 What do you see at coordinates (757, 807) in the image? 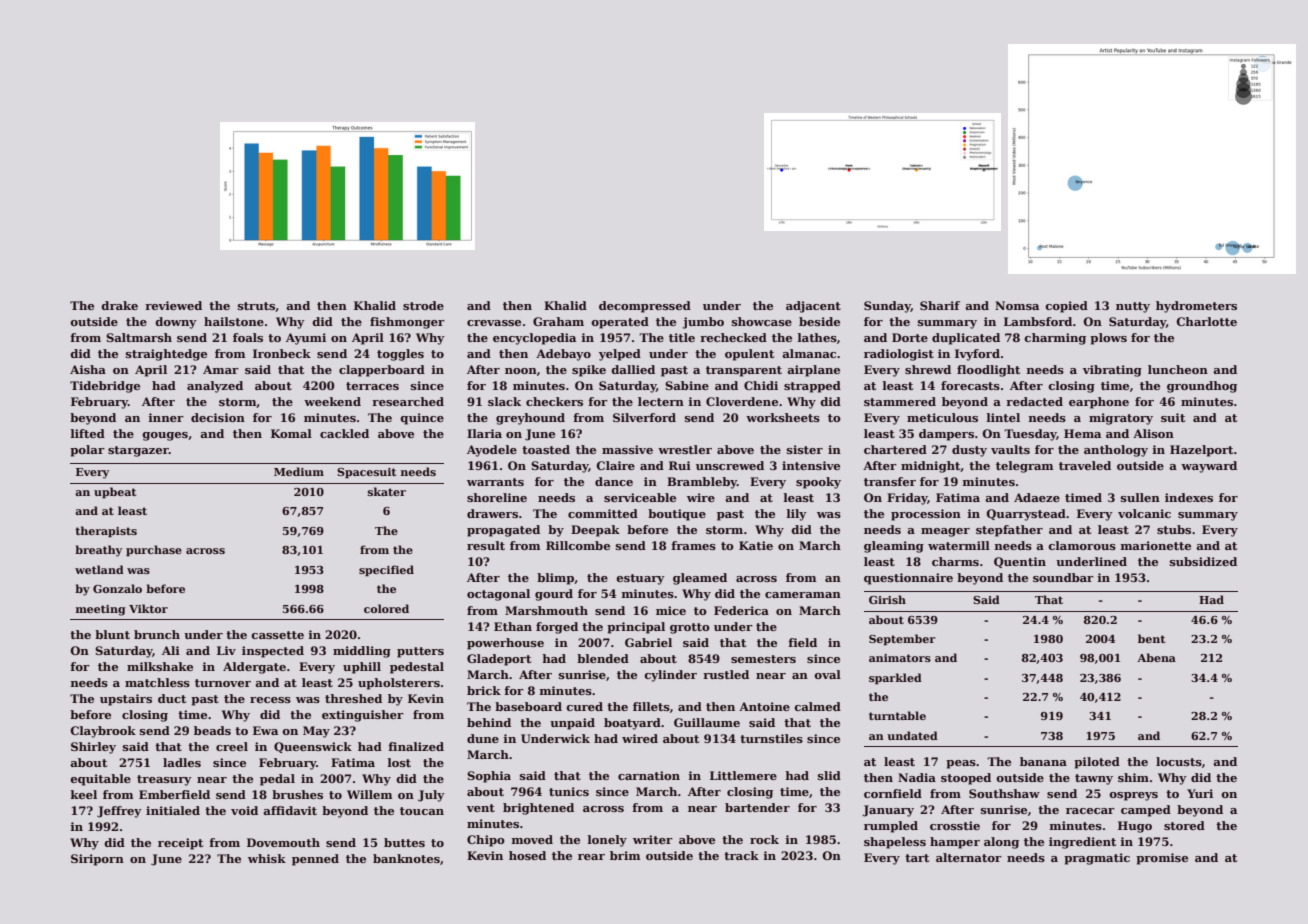
I see `bartender` at bounding box center [757, 807].
